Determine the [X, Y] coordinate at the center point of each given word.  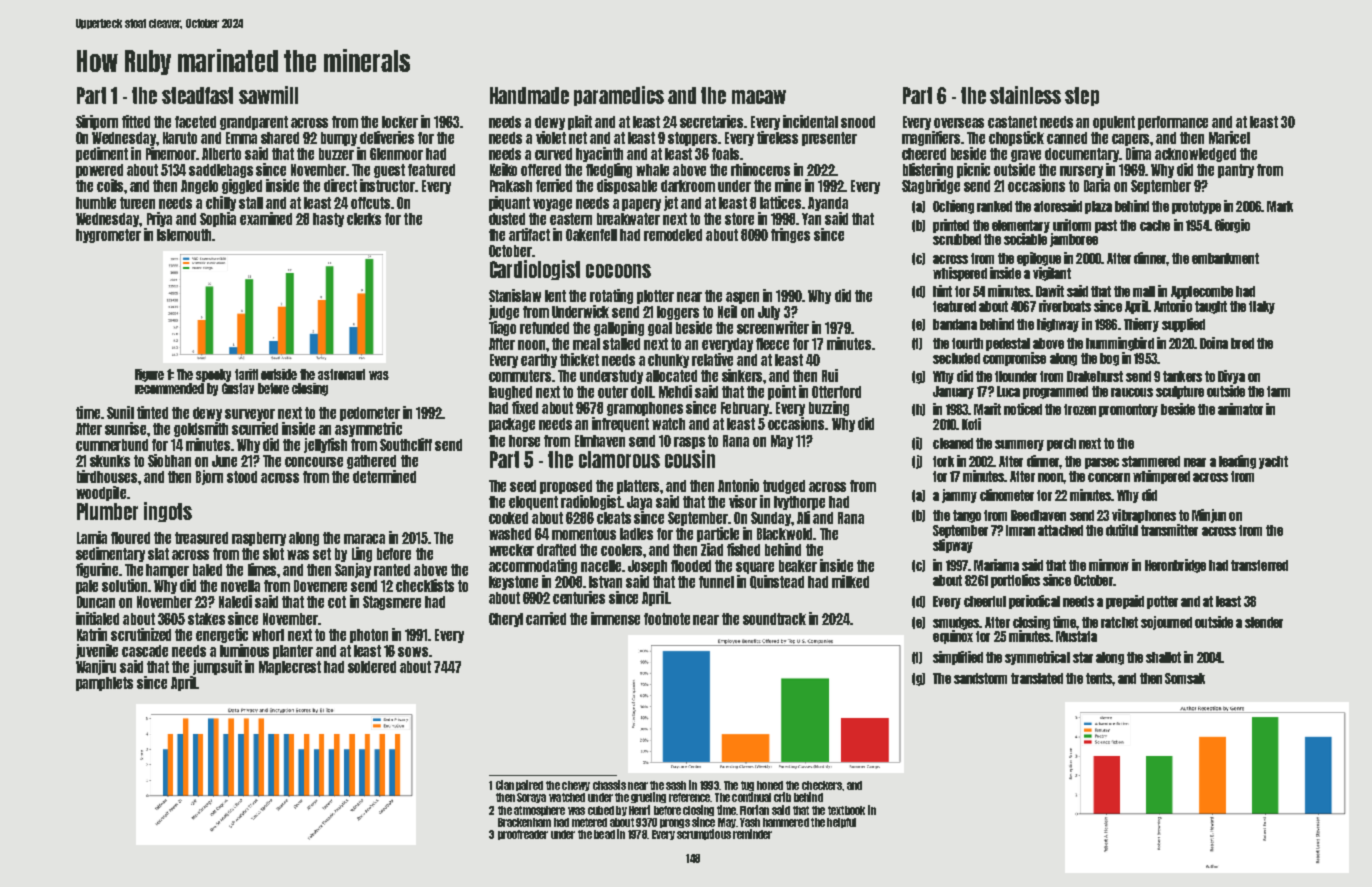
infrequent [620, 424]
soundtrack [774, 619]
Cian [505, 785]
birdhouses [107, 476]
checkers [822, 785]
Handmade [529, 95]
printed [951, 226]
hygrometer [108, 236]
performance [1173, 123]
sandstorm [980, 678]
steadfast [197, 95]
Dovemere [320, 586]
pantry [1236, 171]
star [1083, 657]
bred [1242, 343]
